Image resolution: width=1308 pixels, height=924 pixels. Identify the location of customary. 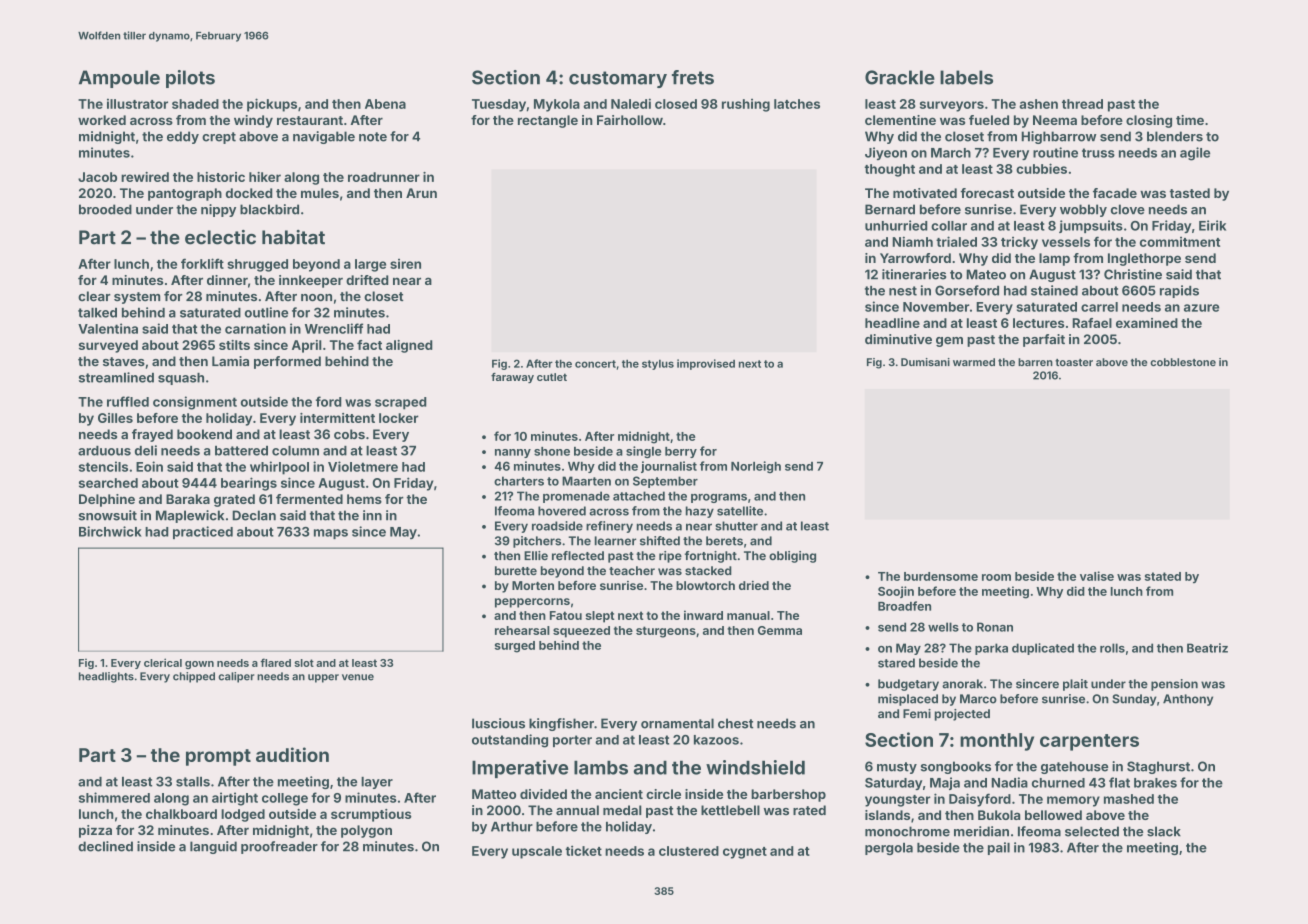
(618, 79).
